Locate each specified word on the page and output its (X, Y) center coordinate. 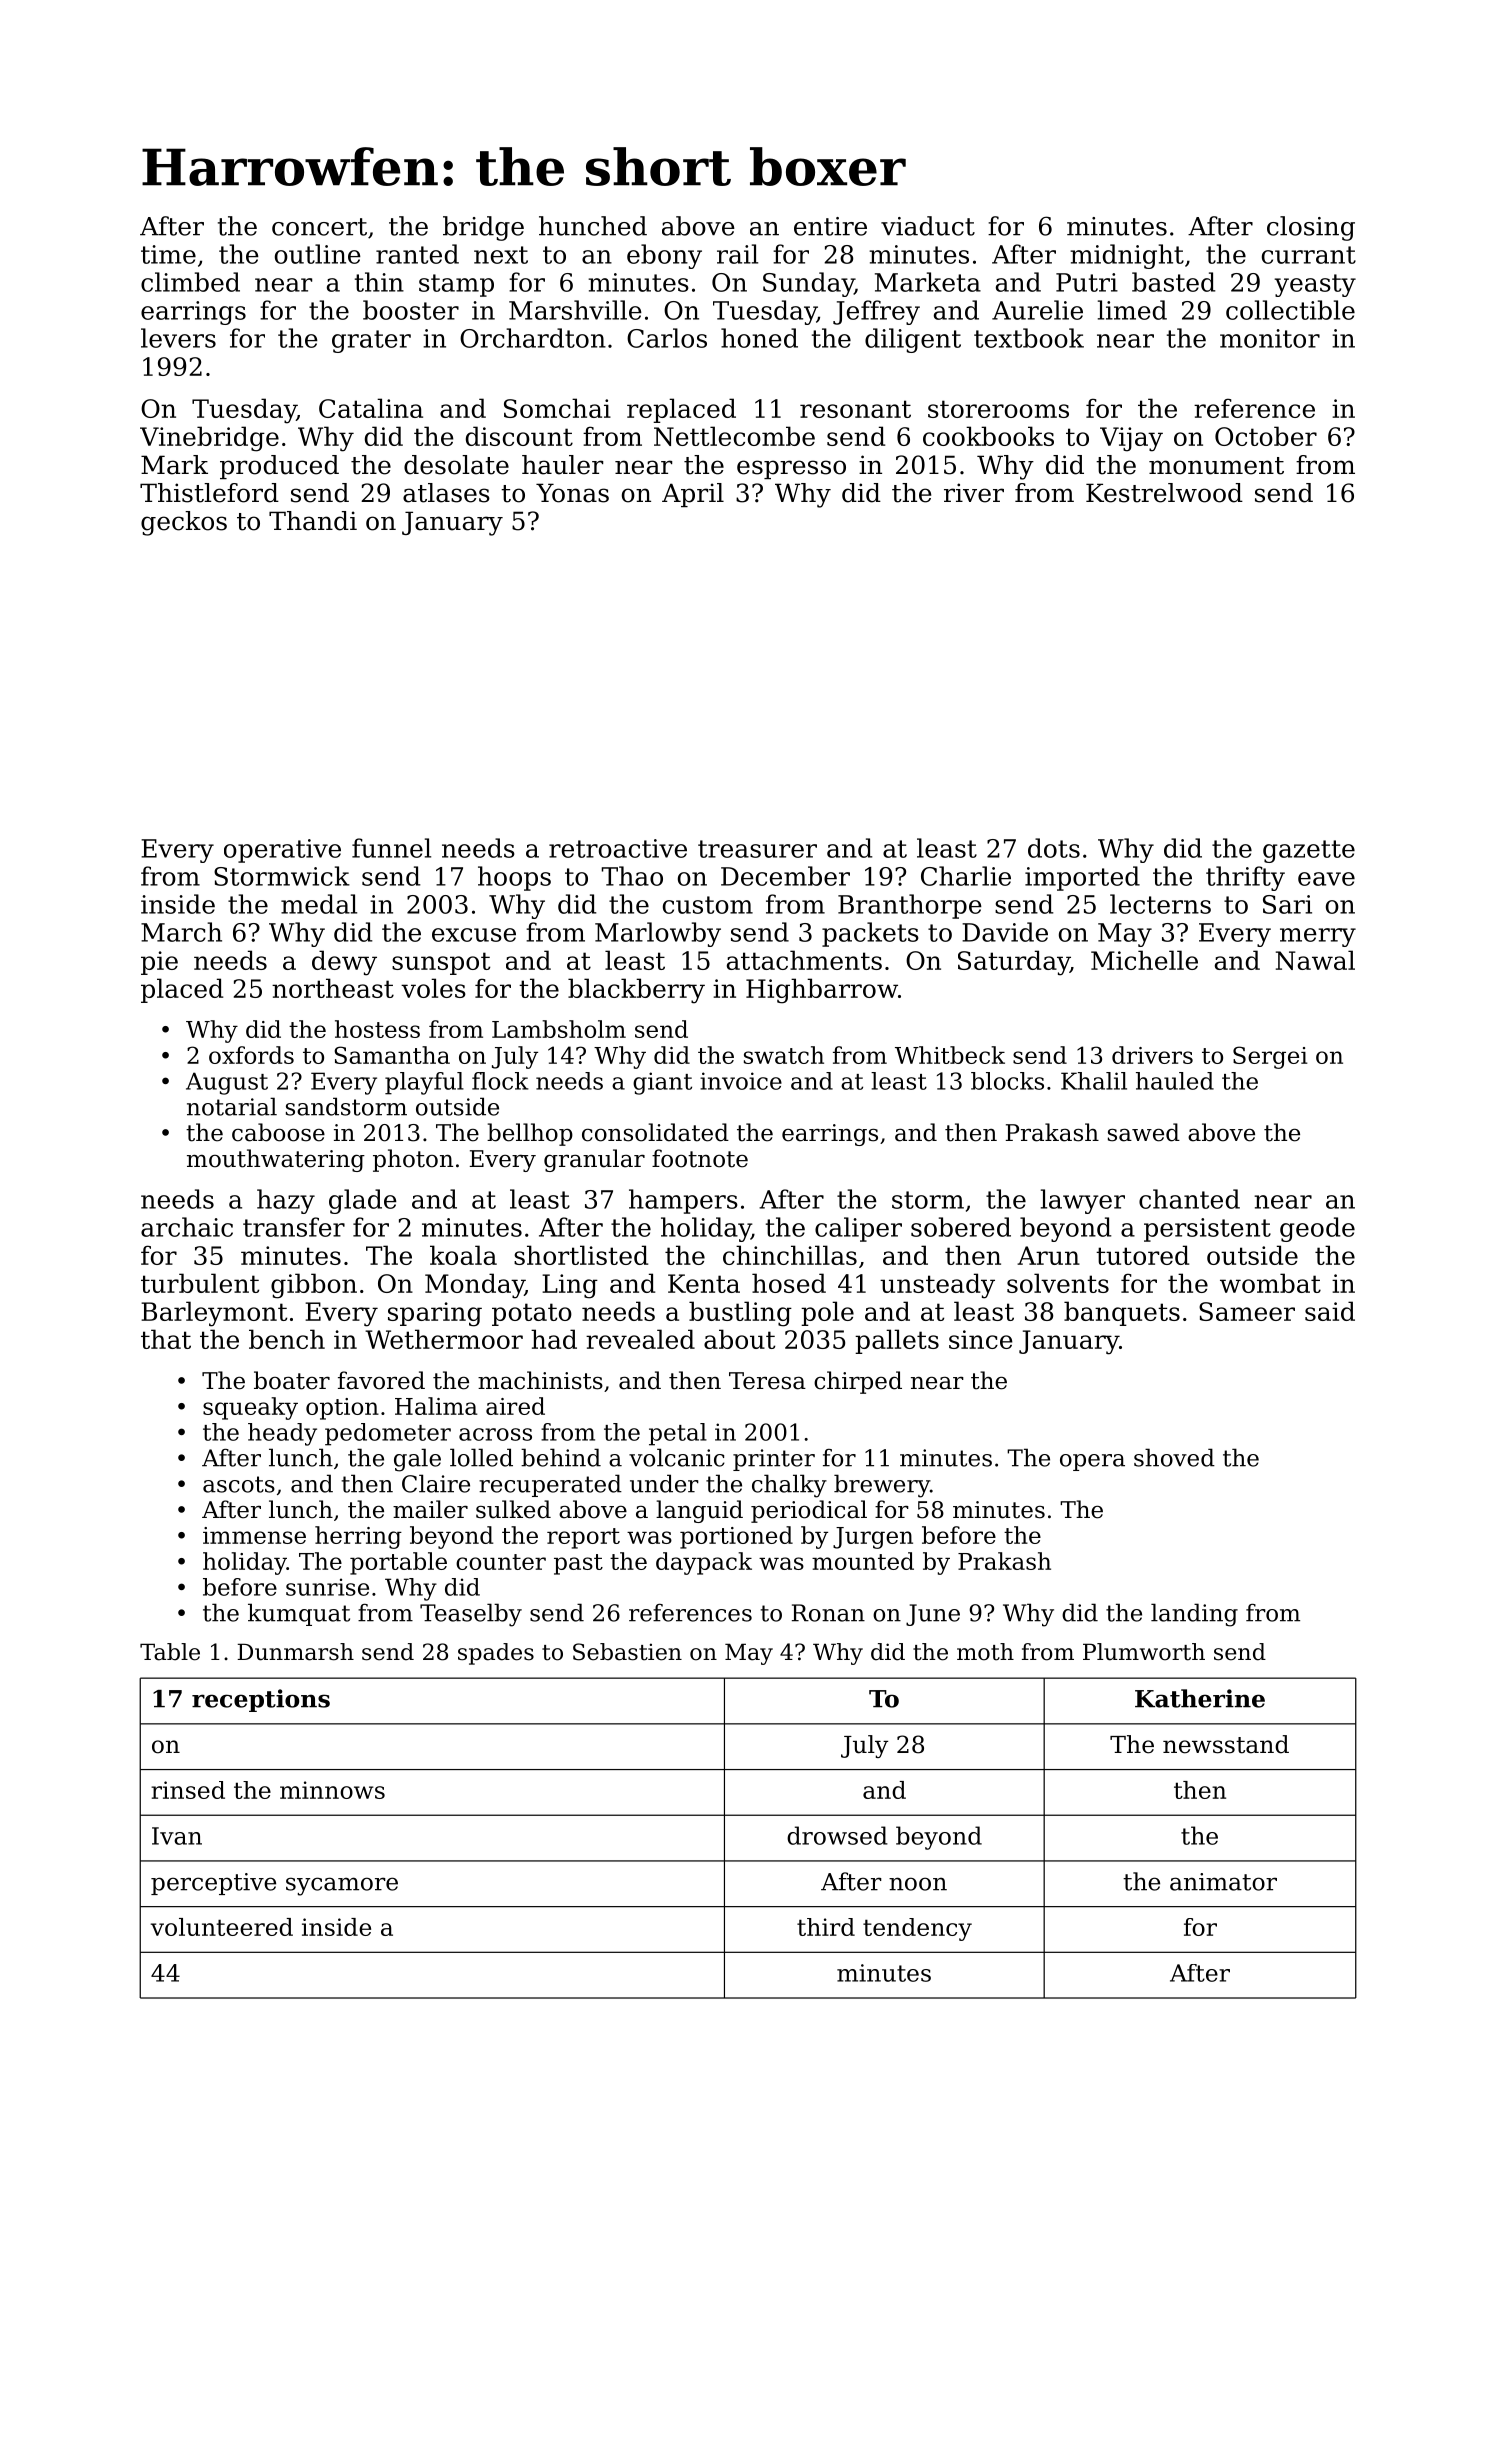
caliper (858, 1229)
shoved (1174, 1457)
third (826, 1927)
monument (1216, 466)
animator (1223, 1882)
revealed (640, 1339)
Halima (436, 1406)
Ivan (177, 1836)
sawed (1144, 1132)
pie (159, 963)
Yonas (572, 493)
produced (279, 467)
